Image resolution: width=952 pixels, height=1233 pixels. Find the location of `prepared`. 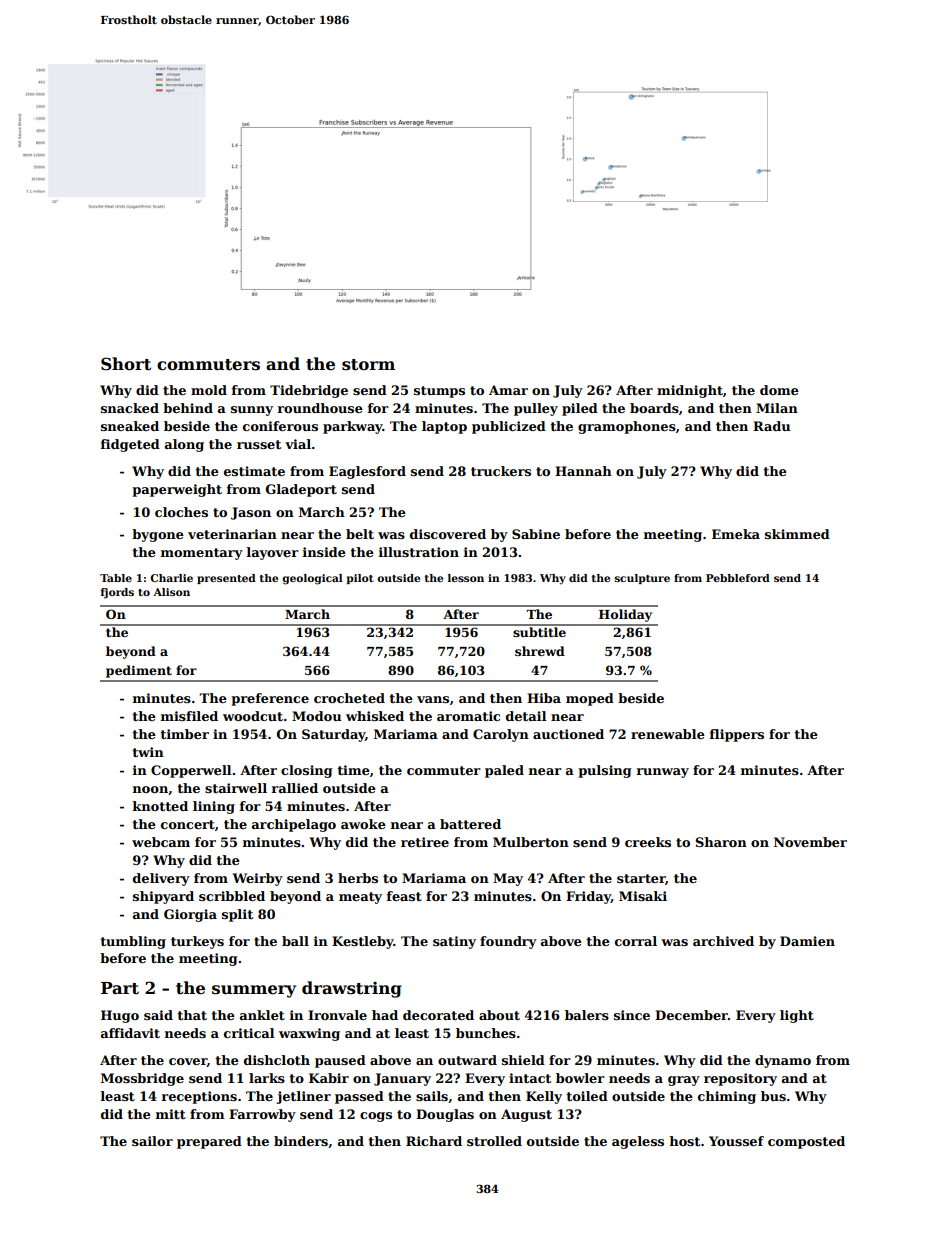

prepared is located at coordinates (209, 1142).
